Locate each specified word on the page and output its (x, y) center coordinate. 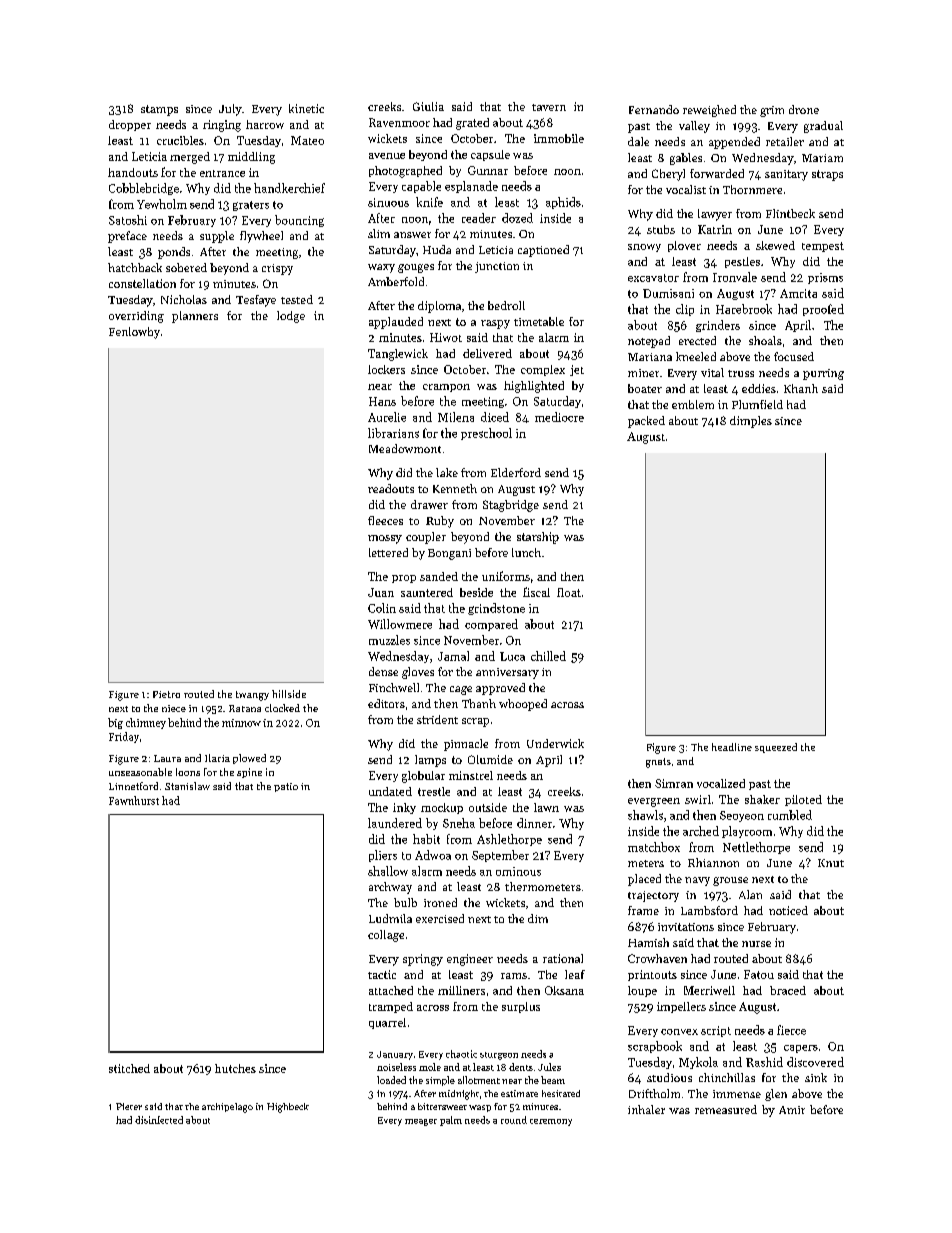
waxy (381, 268)
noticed (788, 910)
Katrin (715, 229)
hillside (289, 694)
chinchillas (727, 1077)
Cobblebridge (144, 189)
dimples (751, 422)
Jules (549, 1067)
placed (644, 880)
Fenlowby (134, 333)
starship (538, 538)
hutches (235, 1068)
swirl (698, 799)
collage (386, 936)
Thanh (479, 703)
